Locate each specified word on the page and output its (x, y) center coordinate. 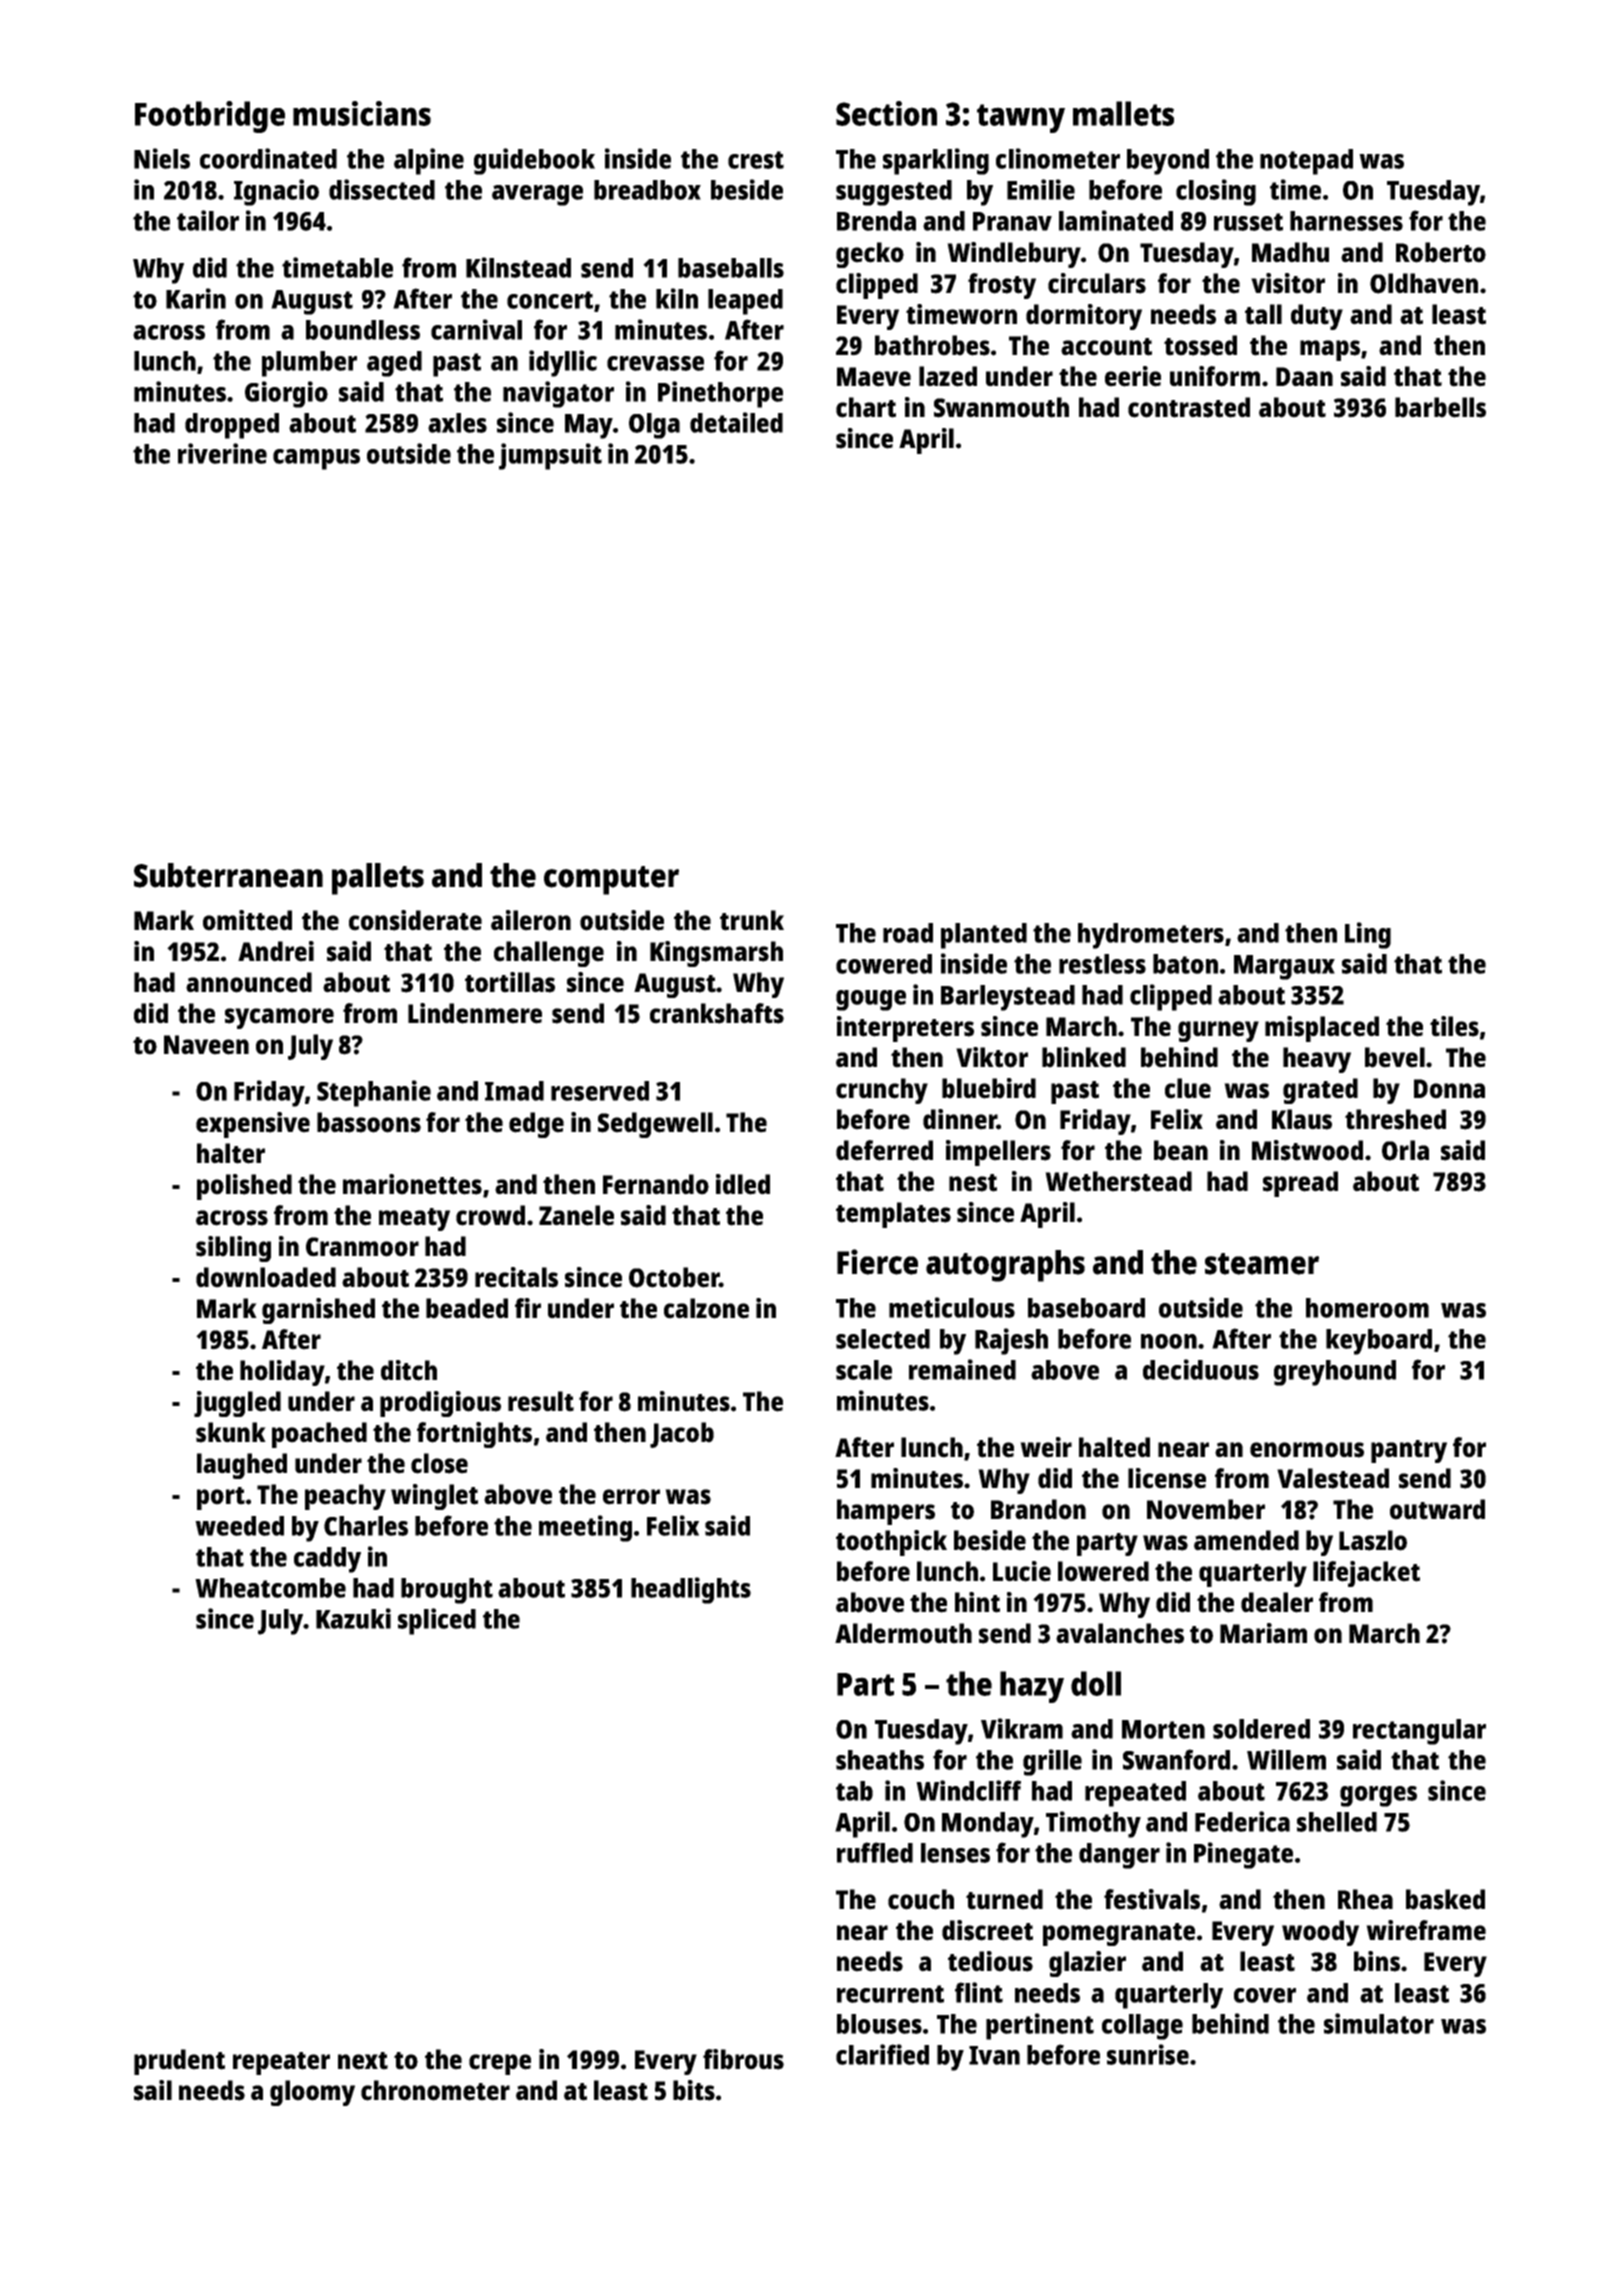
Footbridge (210, 117)
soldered (1261, 1729)
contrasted (1189, 407)
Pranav (1012, 221)
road (908, 933)
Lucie (1022, 1571)
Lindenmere (475, 1013)
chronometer (435, 2090)
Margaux (1284, 967)
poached (319, 1435)
